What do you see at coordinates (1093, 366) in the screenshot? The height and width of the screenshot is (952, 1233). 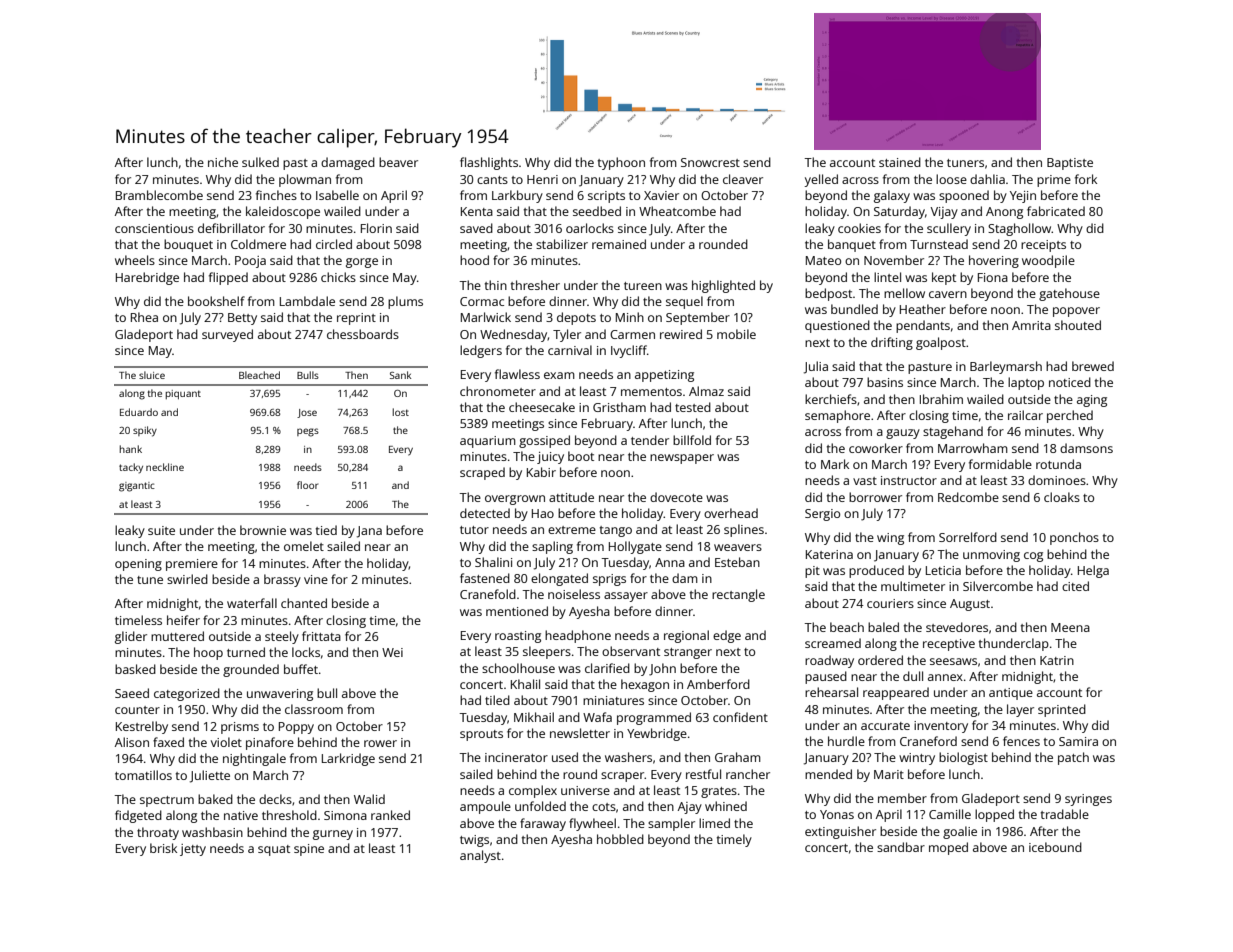 I see `brewed` at bounding box center [1093, 366].
